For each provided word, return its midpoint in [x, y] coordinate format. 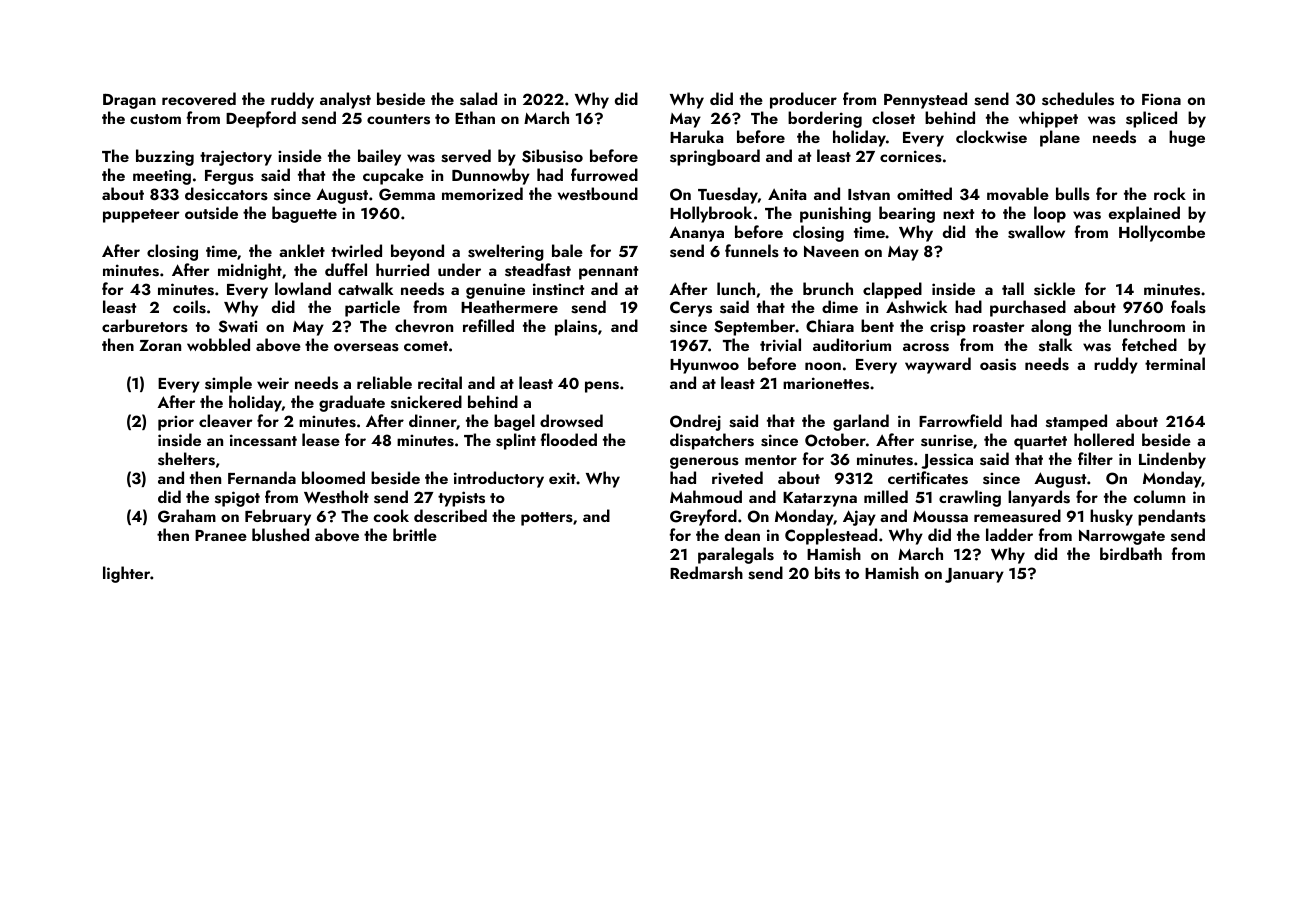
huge [1187, 138]
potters [547, 519]
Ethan [475, 117]
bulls [1073, 194]
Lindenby [1172, 460]
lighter [126, 574]
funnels [752, 251]
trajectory [236, 158]
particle [372, 308]
